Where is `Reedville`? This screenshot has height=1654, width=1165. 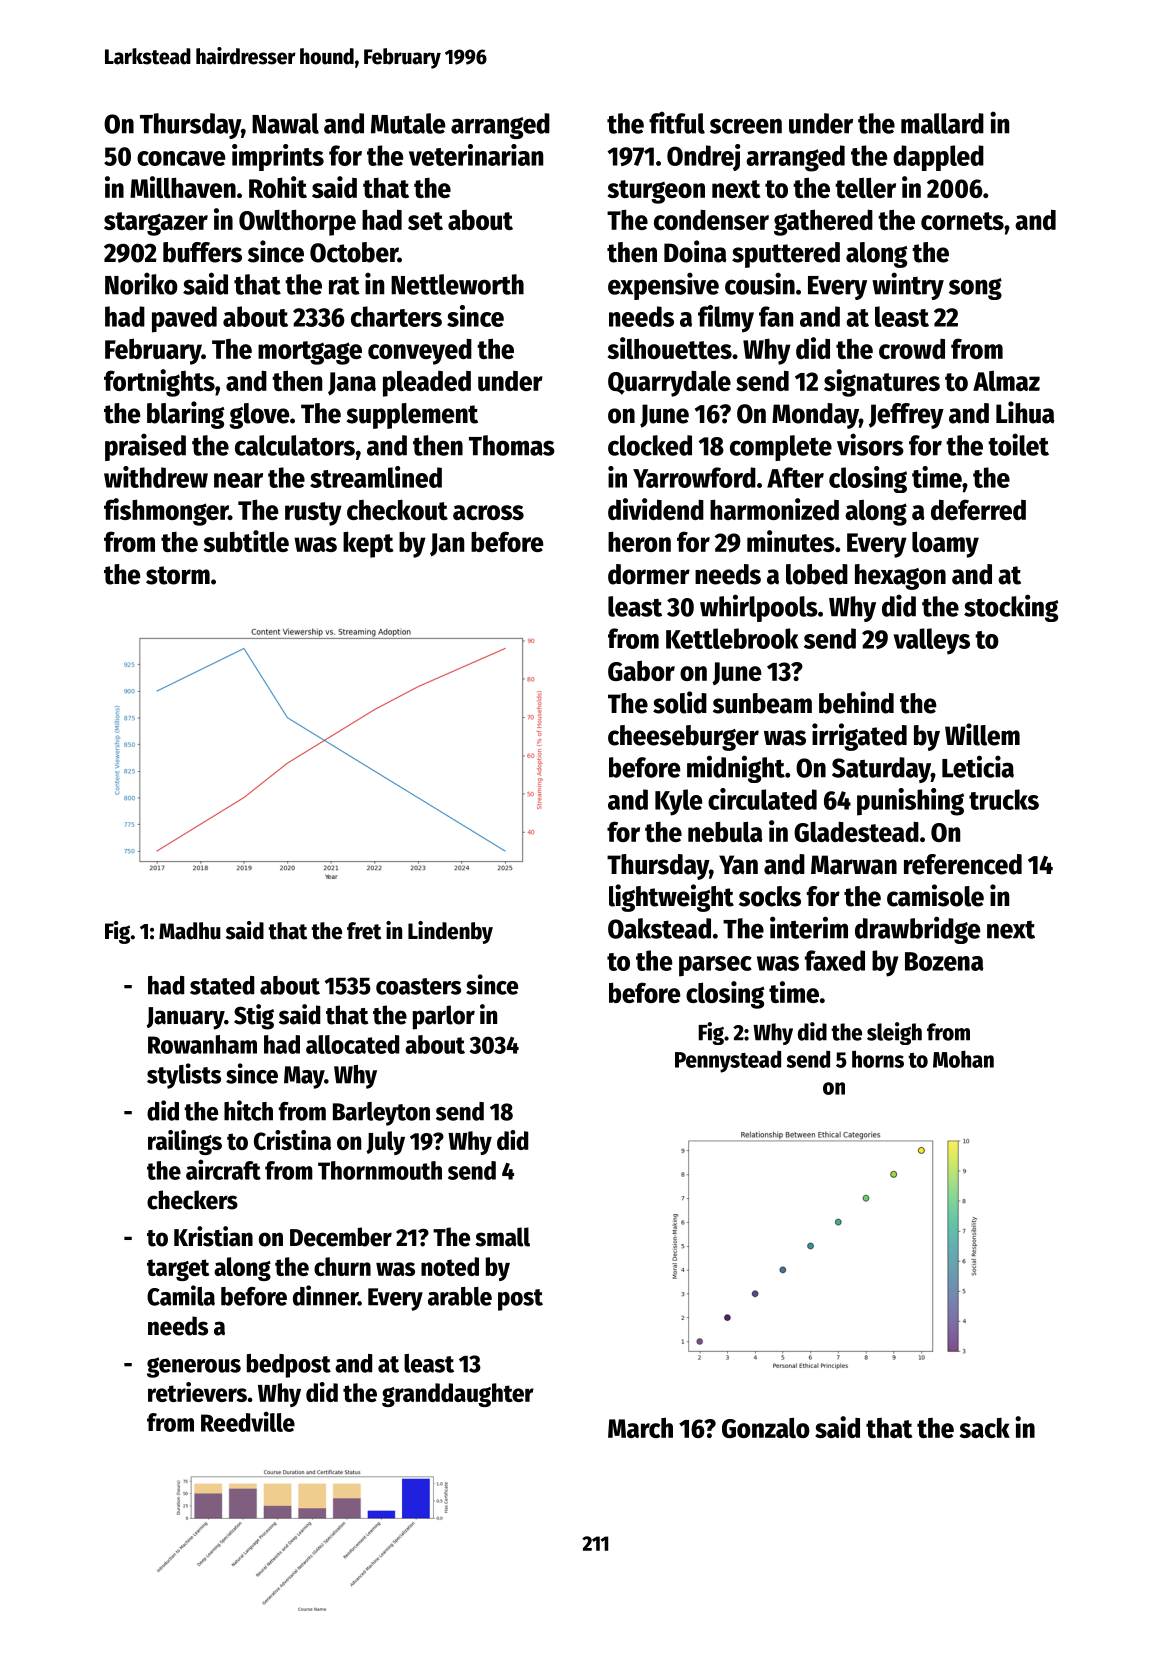
Reedville is located at coordinates (248, 1421).
